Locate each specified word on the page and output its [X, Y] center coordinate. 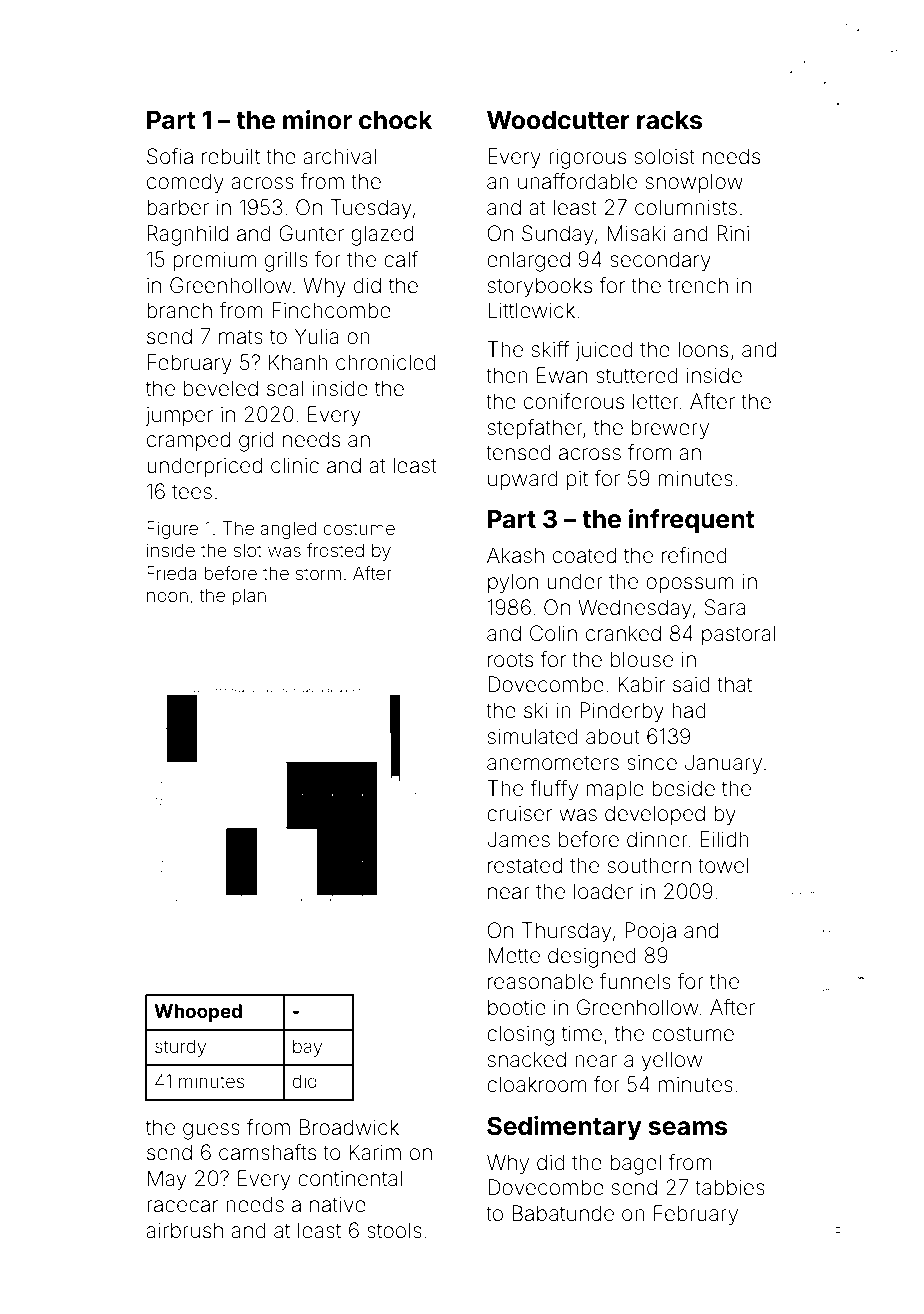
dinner [657, 839]
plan [249, 597]
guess [211, 1131]
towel [723, 865]
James [518, 839]
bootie [517, 1007]
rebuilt [231, 156]
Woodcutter [558, 120]
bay [307, 1048]
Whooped [198, 1013]
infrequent [692, 521]
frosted [335, 550]
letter [656, 401]
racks [669, 120]
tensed [518, 452]
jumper [179, 416]
